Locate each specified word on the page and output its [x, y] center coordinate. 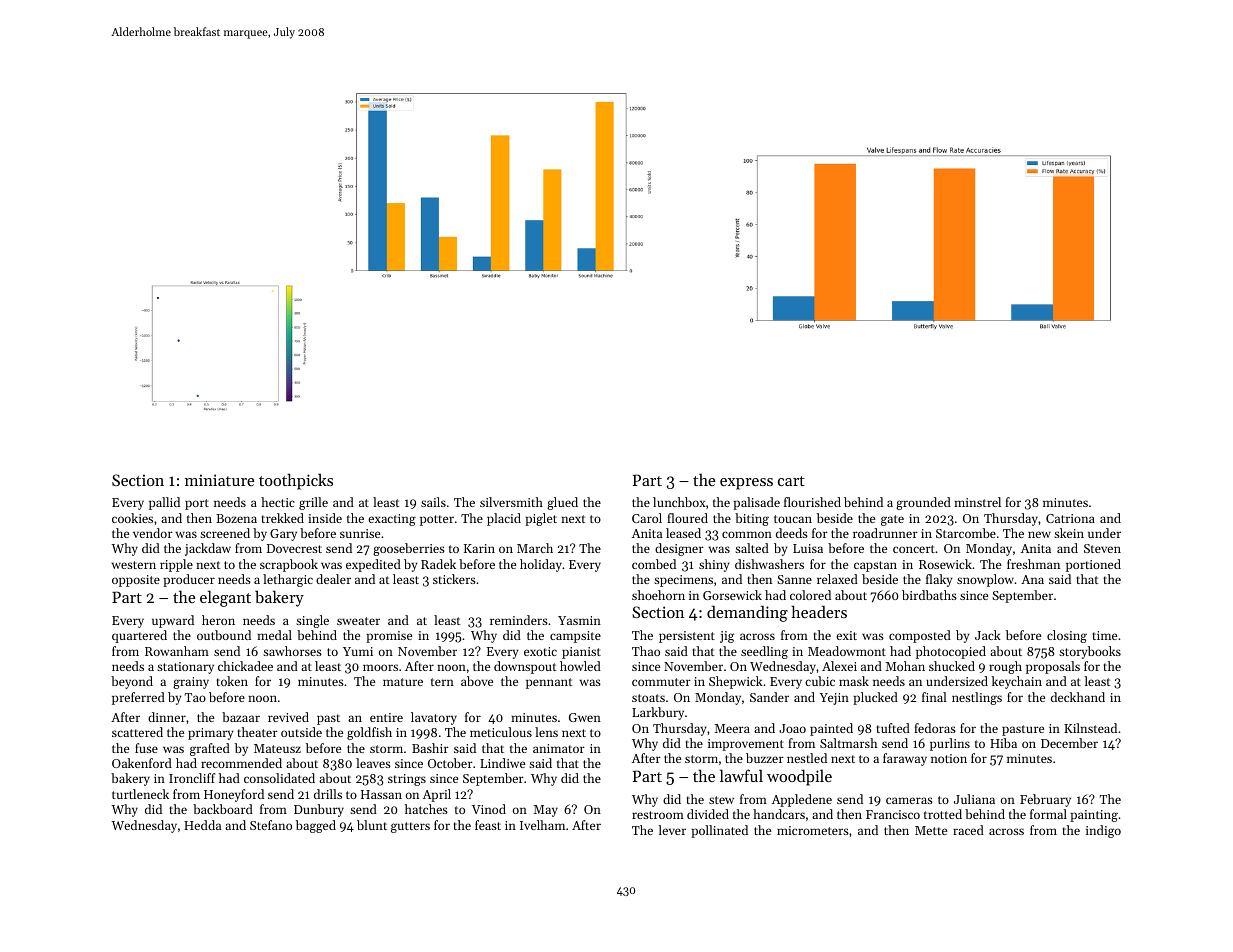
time [1104, 635]
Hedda [202, 825]
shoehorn [658, 595]
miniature [219, 480]
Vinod [489, 809]
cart [791, 481]
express [746, 484]
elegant [225, 598]
